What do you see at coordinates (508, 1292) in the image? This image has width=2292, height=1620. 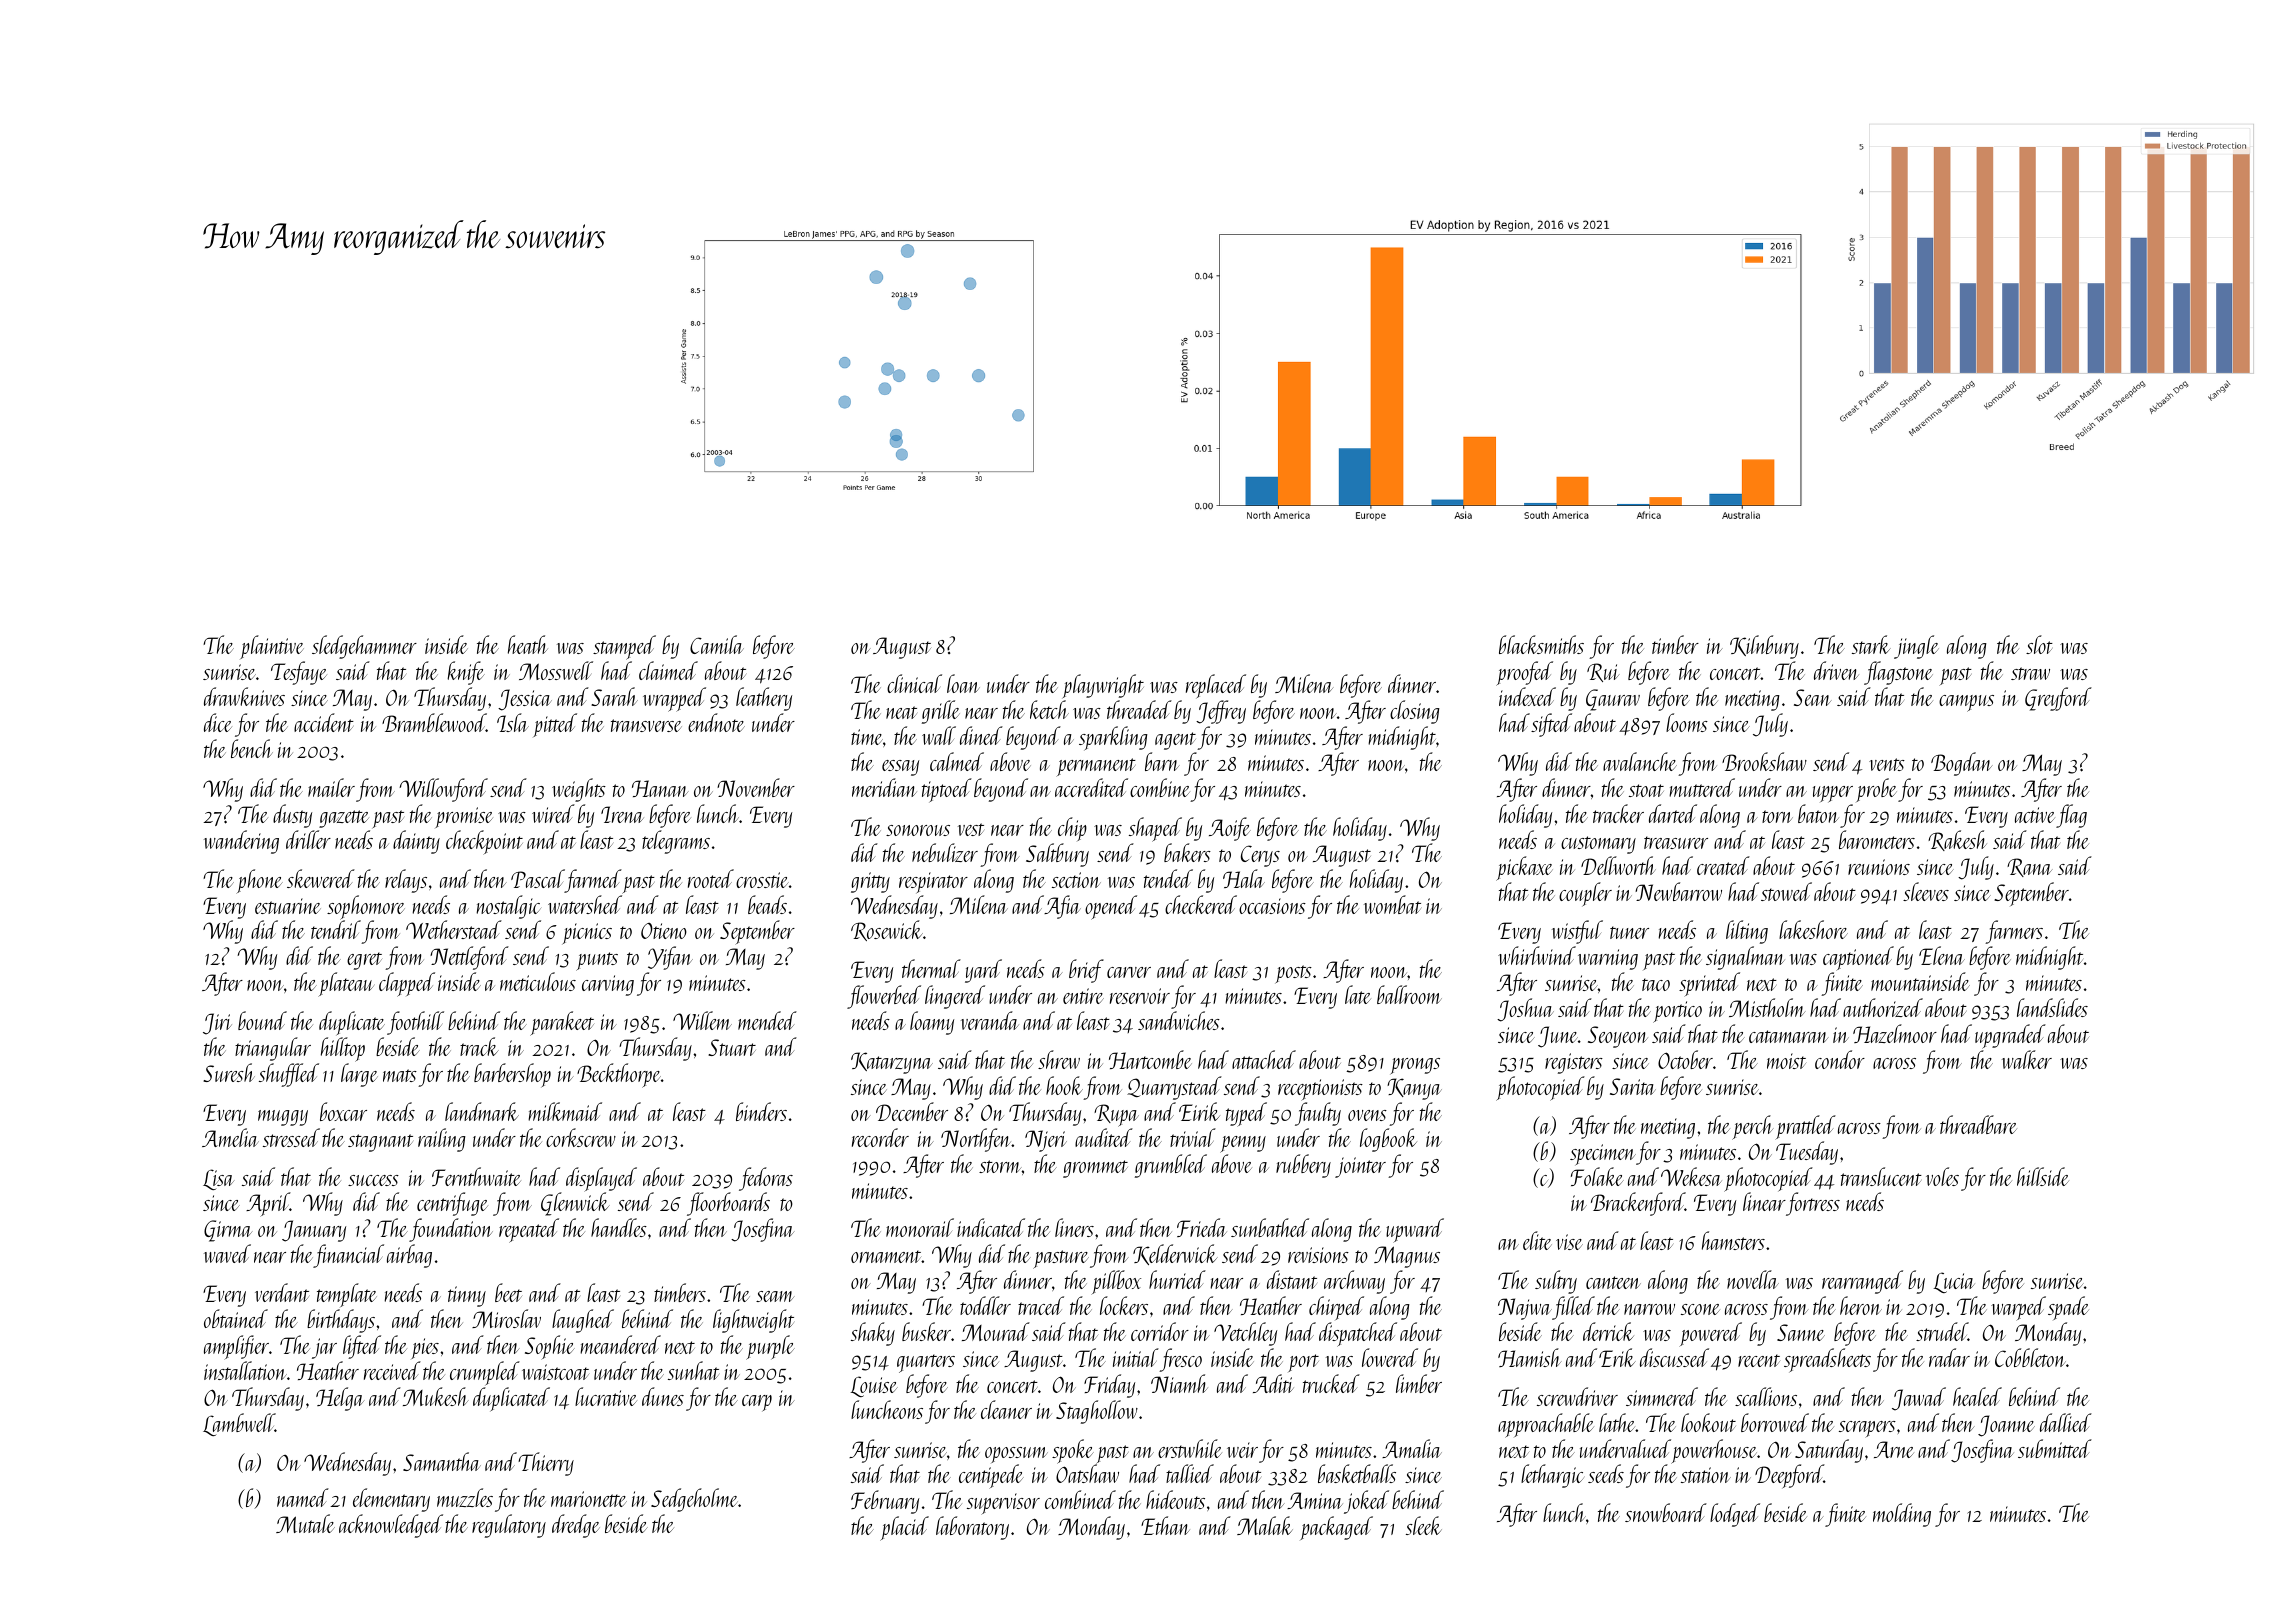 I see `beet` at bounding box center [508, 1292].
